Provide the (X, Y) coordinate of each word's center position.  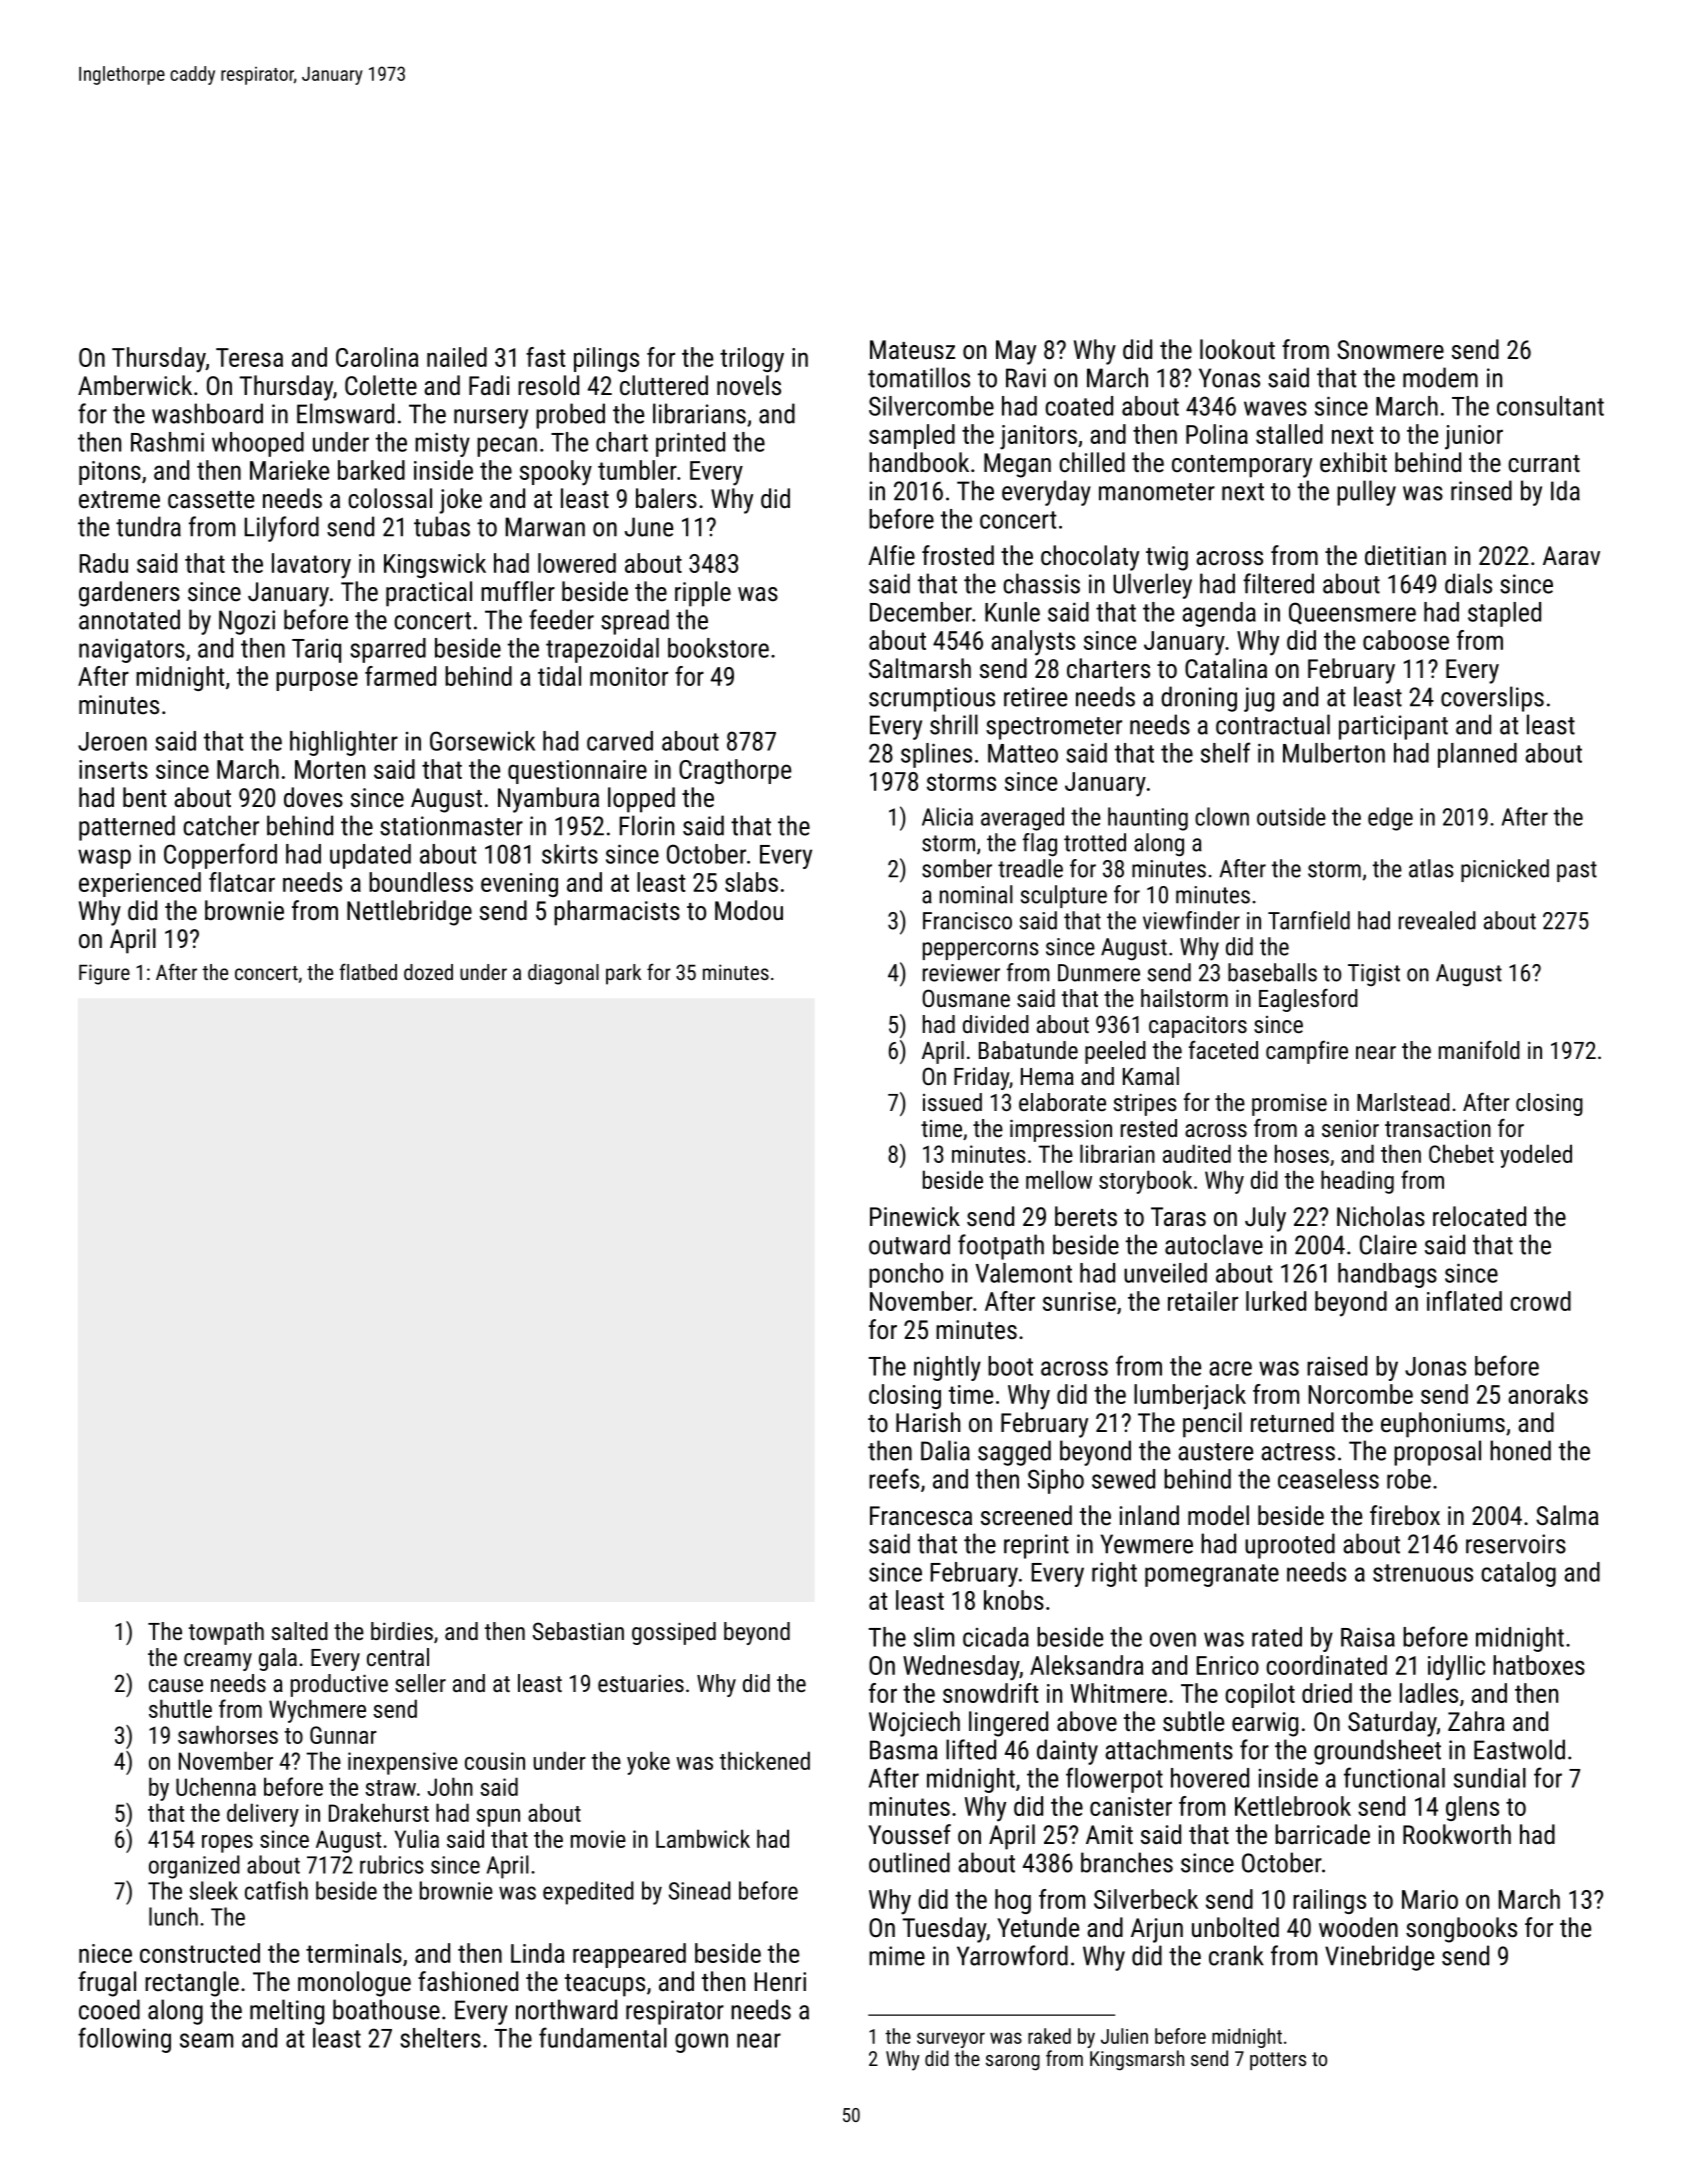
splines (936, 755)
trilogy (752, 360)
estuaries (641, 1683)
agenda (1219, 614)
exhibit (1353, 462)
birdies (402, 1631)
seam (206, 2040)
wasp (104, 859)
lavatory (311, 566)
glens (1472, 1808)
